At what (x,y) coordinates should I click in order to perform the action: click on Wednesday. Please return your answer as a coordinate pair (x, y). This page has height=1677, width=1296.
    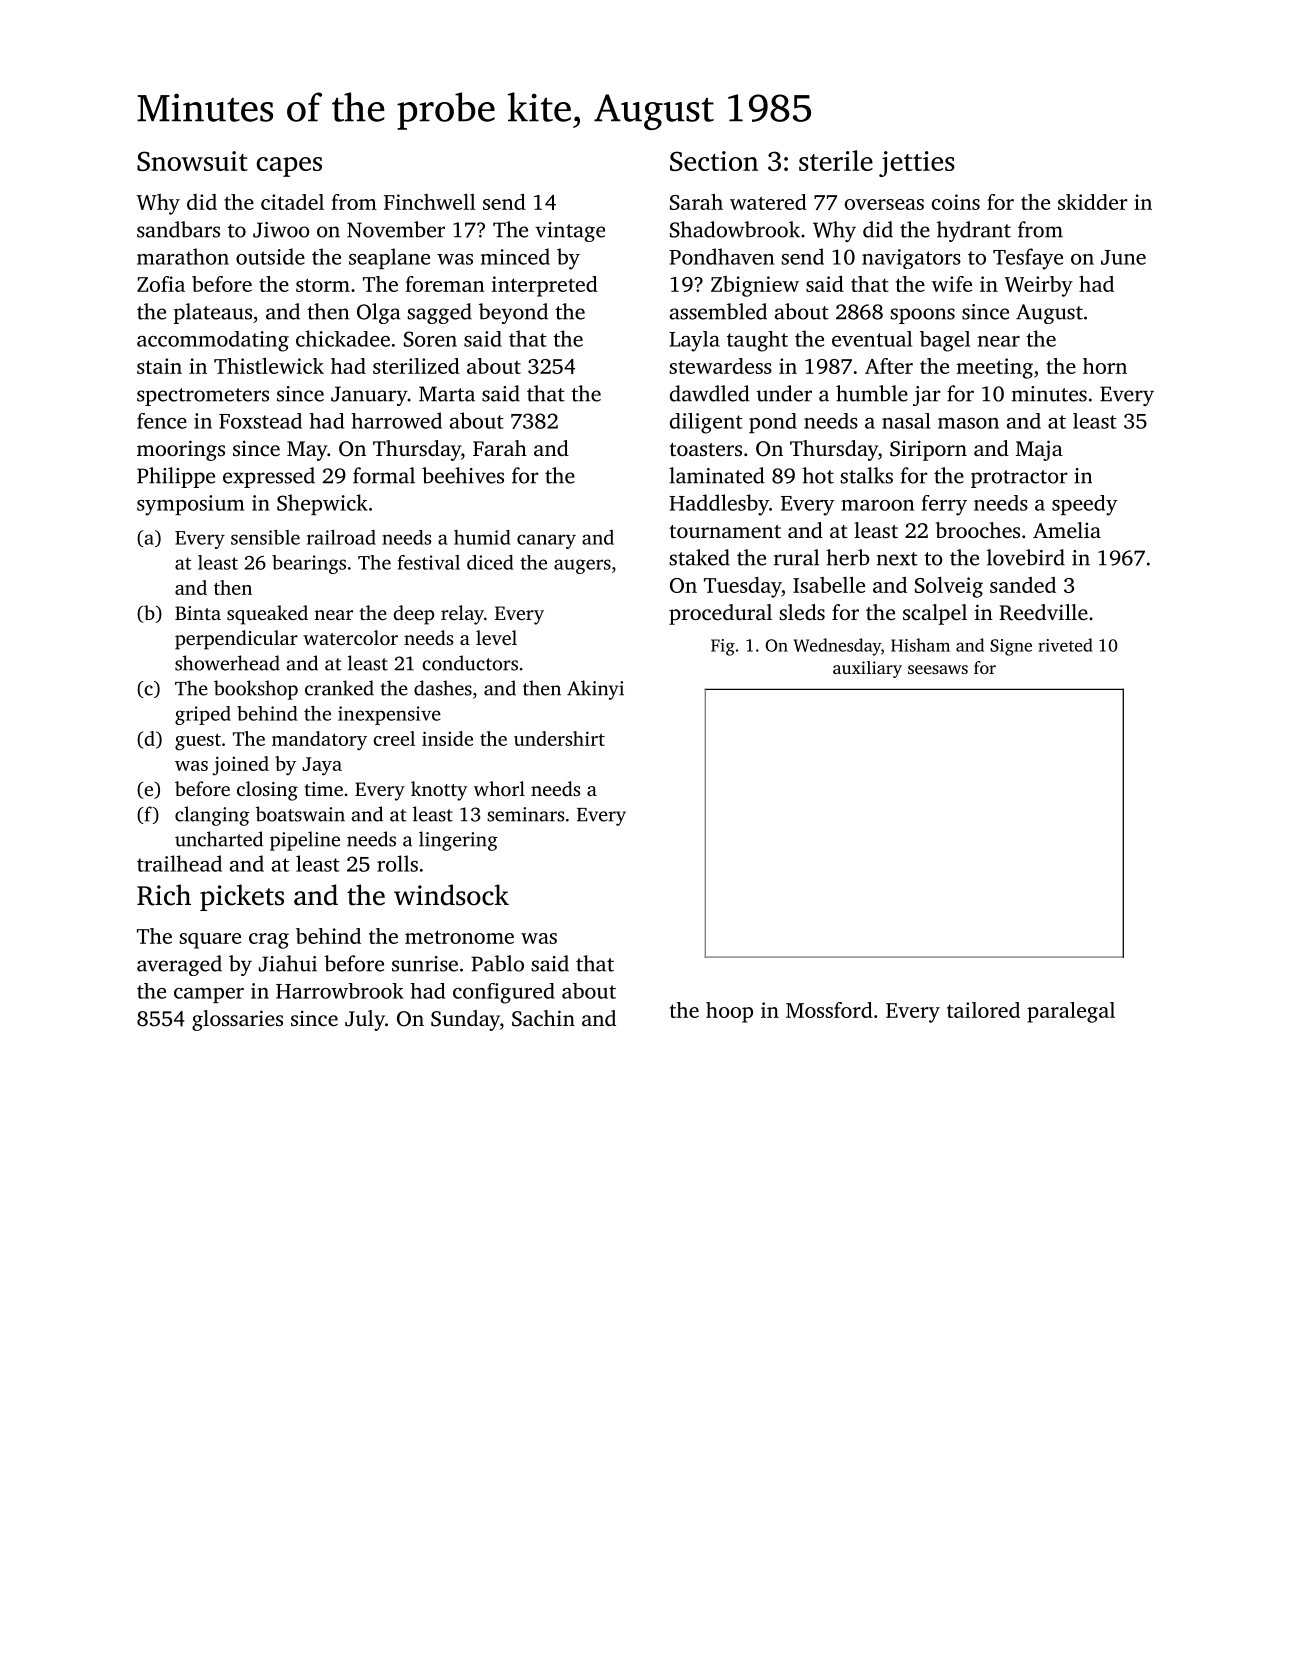
    Looking at the image, I should click on (837, 647).
